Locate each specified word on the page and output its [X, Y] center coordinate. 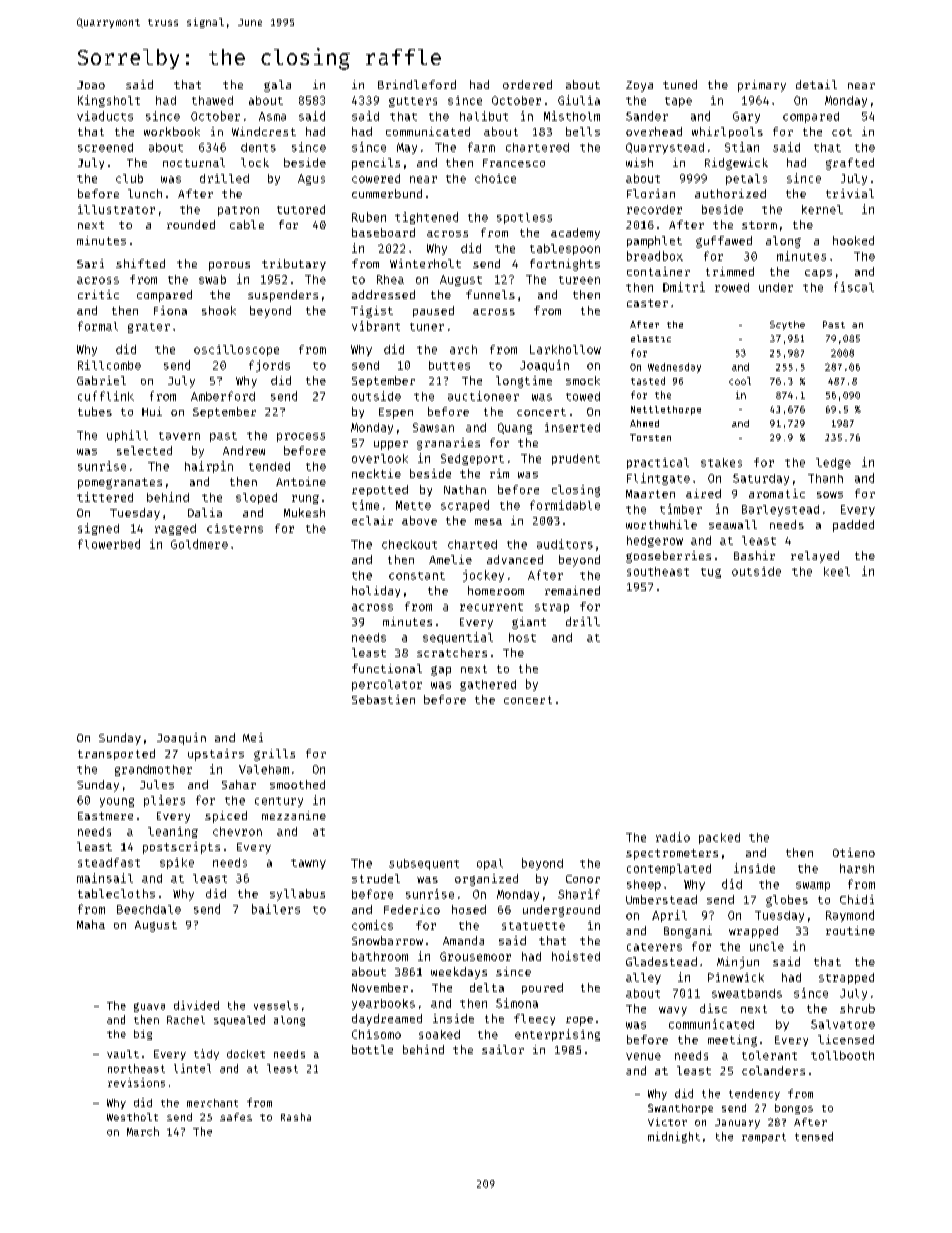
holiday [376, 591]
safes [236, 1117]
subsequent [424, 864]
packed [719, 838]
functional [387, 668]
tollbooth [842, 1055]
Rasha [296, 1117]
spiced [226, 817]
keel [837, 571]
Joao [91, 85]
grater [149, 328]
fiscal [854, 287]
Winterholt [425, 263]
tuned [680, 84]
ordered [527, 84]
